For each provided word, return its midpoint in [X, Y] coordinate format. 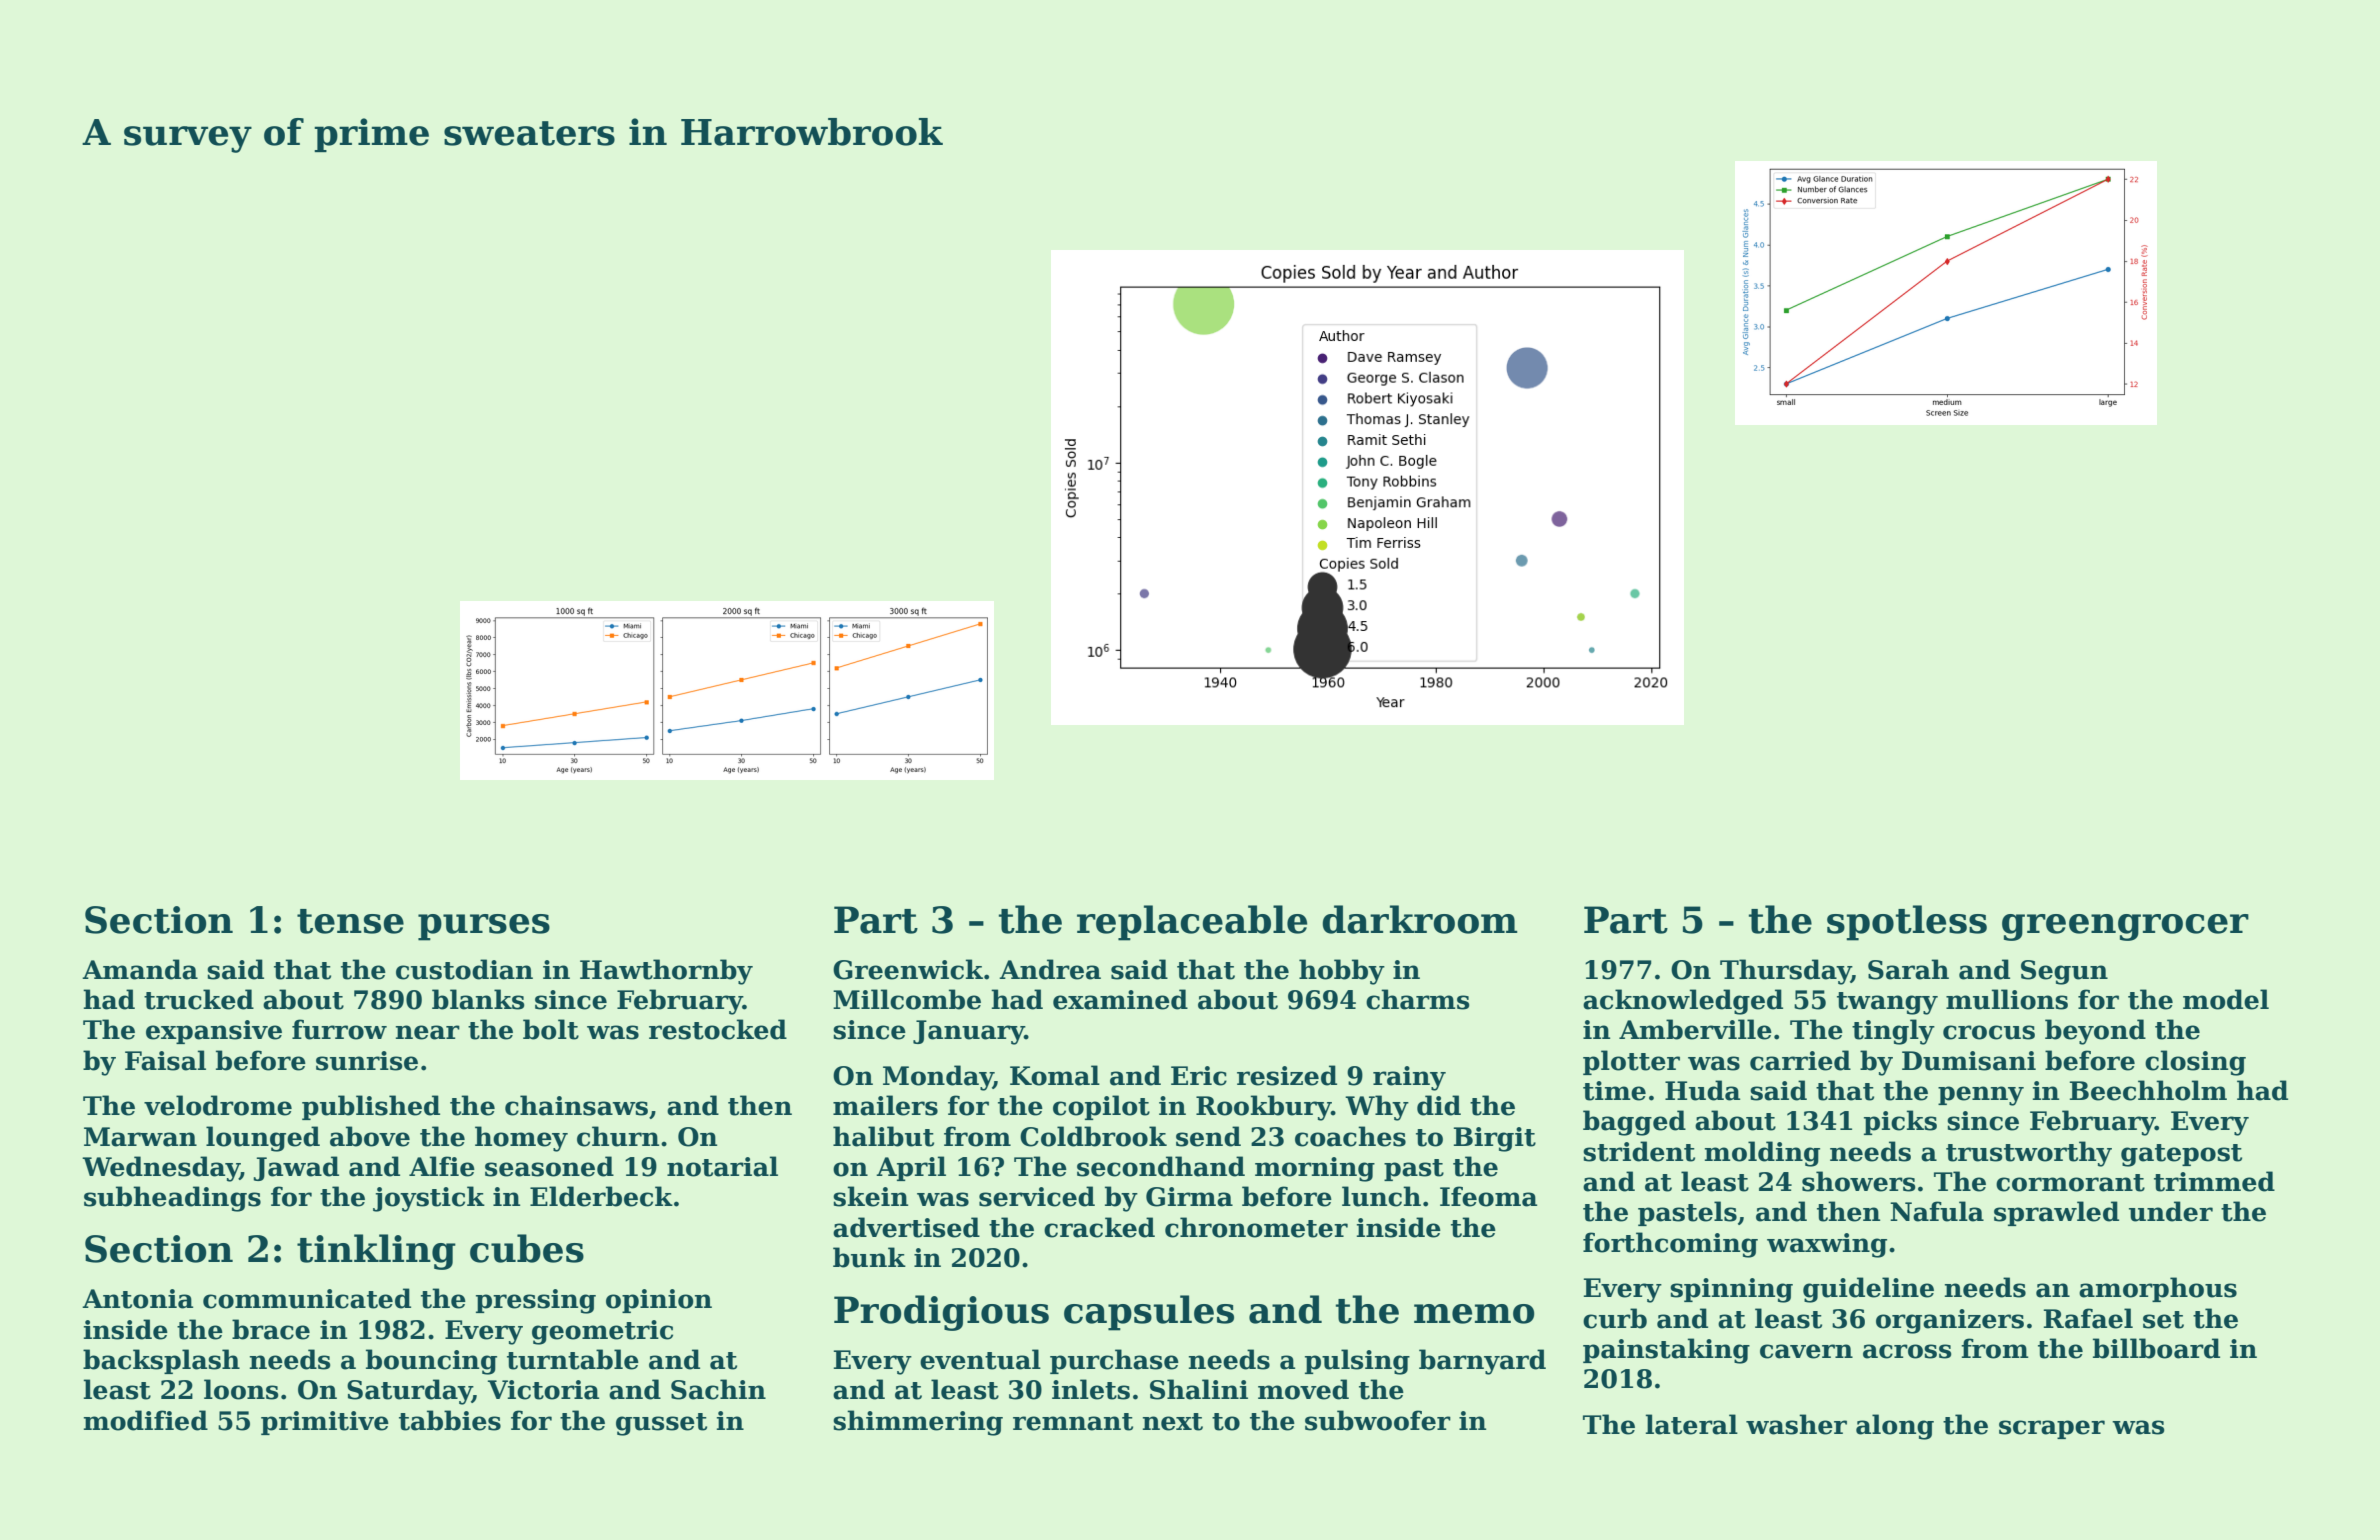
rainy [1409, 1078]
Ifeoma [1488, 1196]
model [2226, 999]
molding [1762, 1154]
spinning [1731, 1290]
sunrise [367, 1061]
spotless [1907, 923]
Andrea [1050, 969]
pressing [536, 1301]
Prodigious [941, 1313]
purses [484, 927]
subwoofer [1378, 1420]
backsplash [161, 1361]
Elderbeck [601, 1196]
